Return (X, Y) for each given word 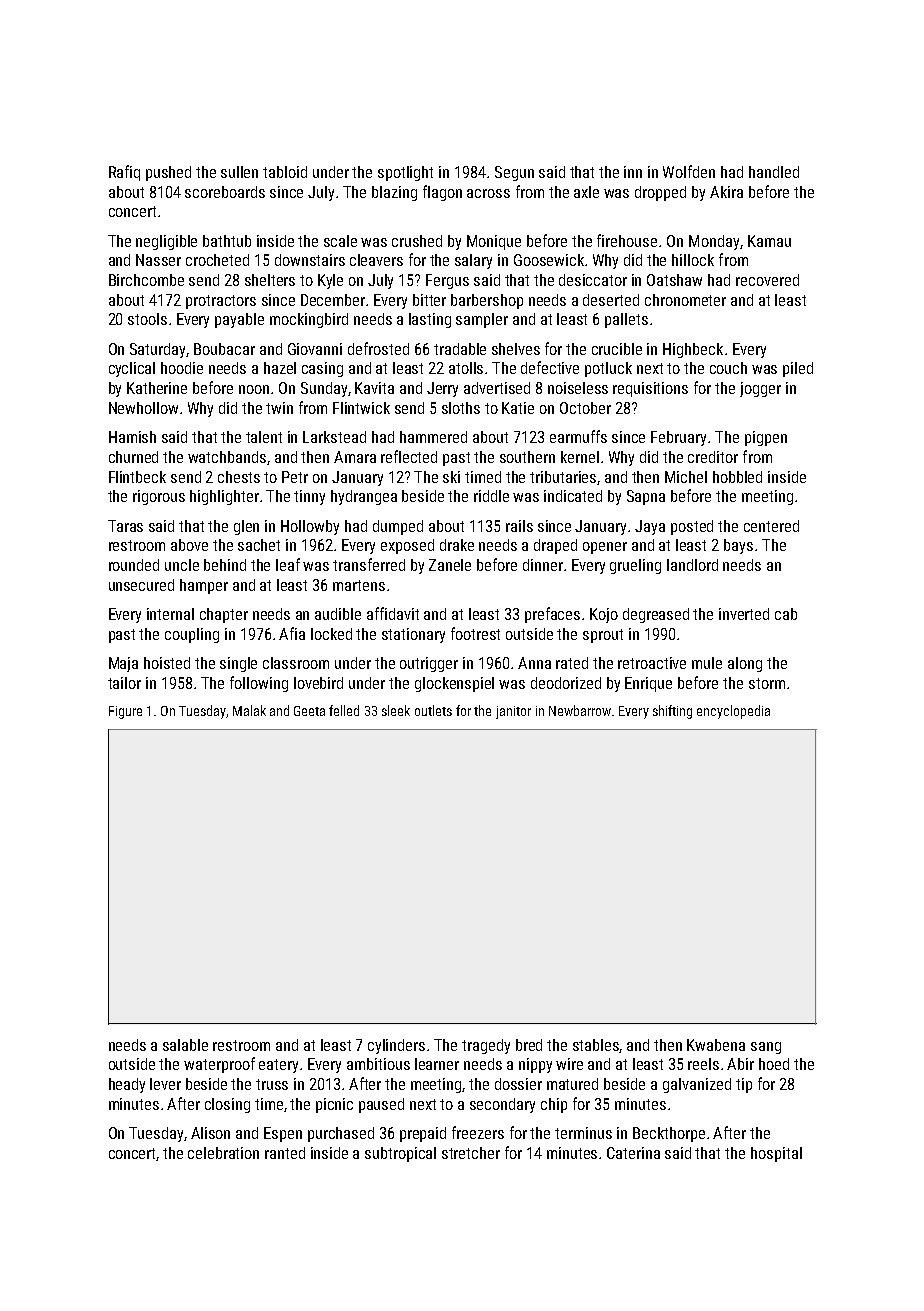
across (488, 193)
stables (596, 1046)
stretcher (471, 1153)
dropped (660, 193)
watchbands (227, 457)
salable (185, 1045)
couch (728, 368)
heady (127, 1085)
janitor (513, 712)
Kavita (374, 388)
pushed (168, 173)
